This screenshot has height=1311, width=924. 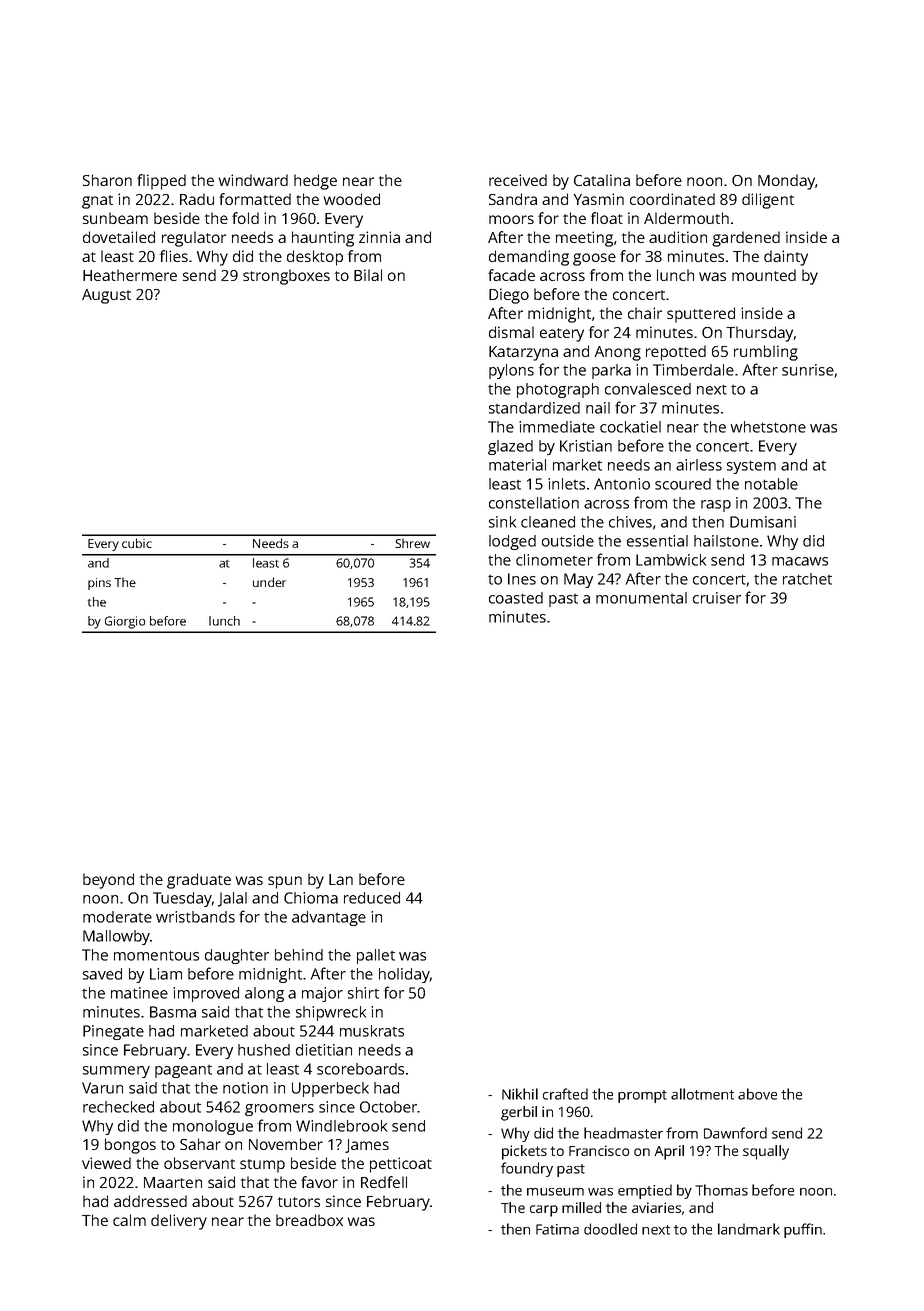 What do you see at coordinates (129, 1220) in the screenshot?
I see `calm` at bounding box center [129, 1220].
